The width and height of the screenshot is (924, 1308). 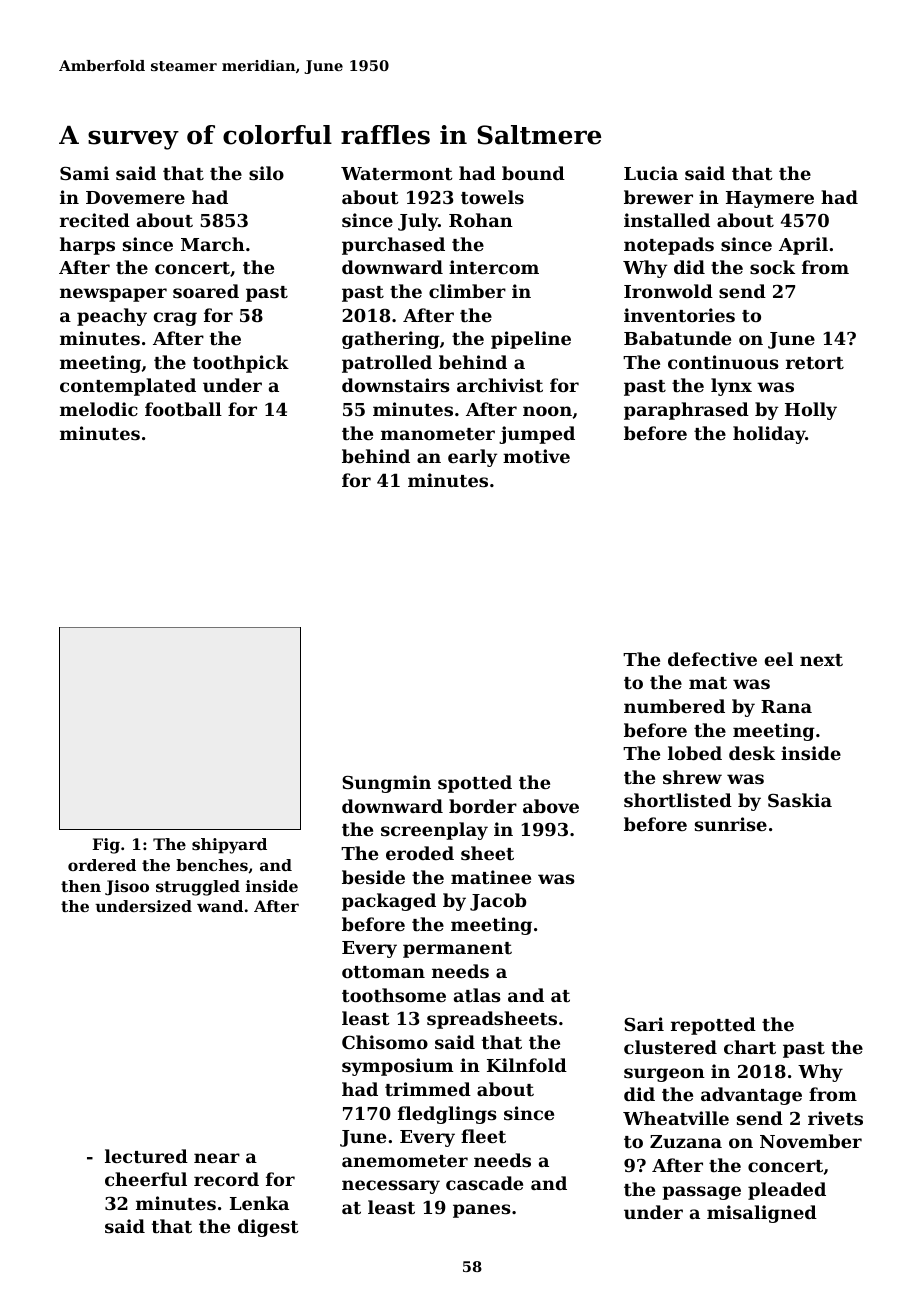 I want to click on above, so click(x=551, y=806).
